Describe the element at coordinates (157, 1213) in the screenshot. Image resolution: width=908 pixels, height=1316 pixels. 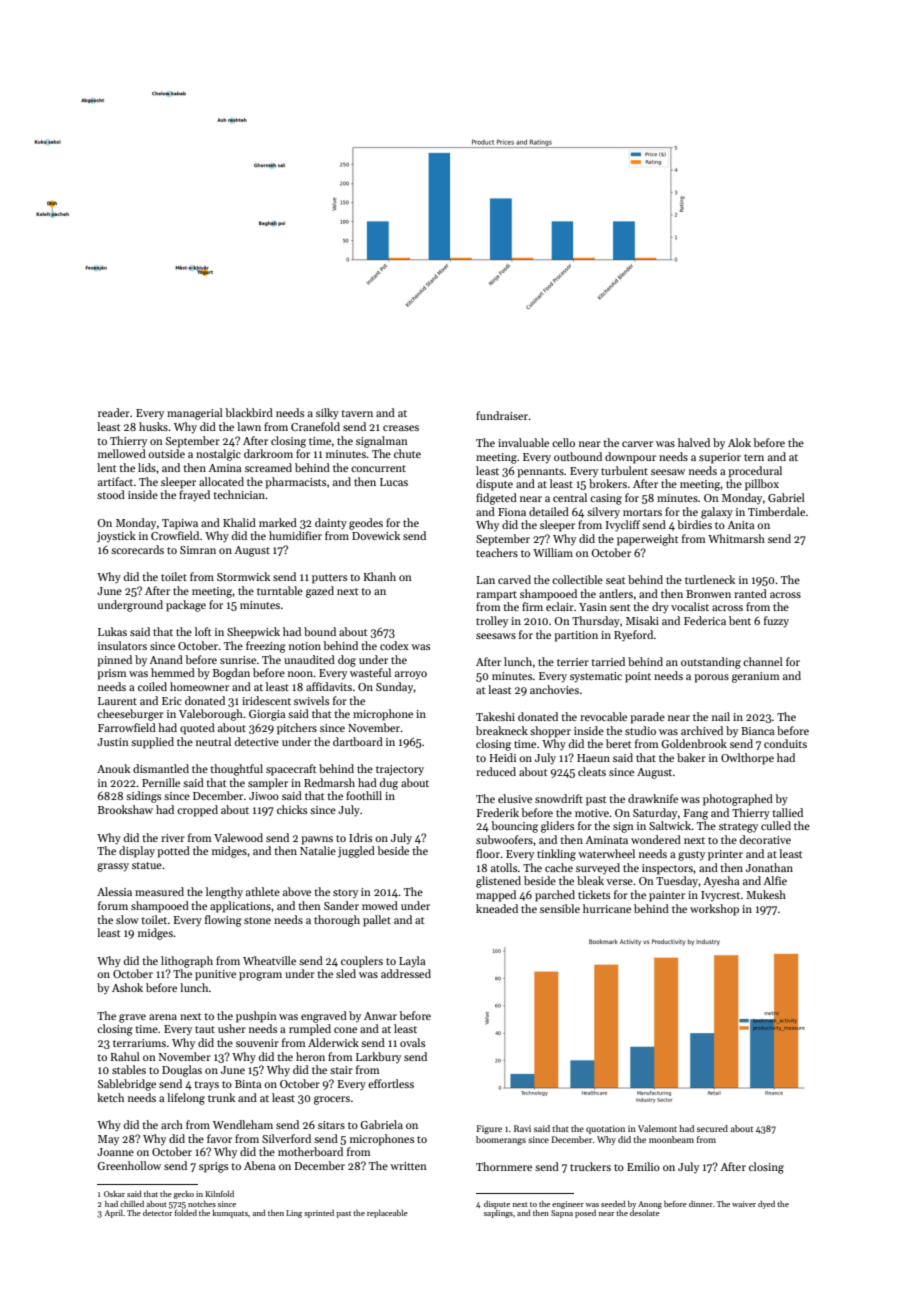
I see `detector` at that location.
